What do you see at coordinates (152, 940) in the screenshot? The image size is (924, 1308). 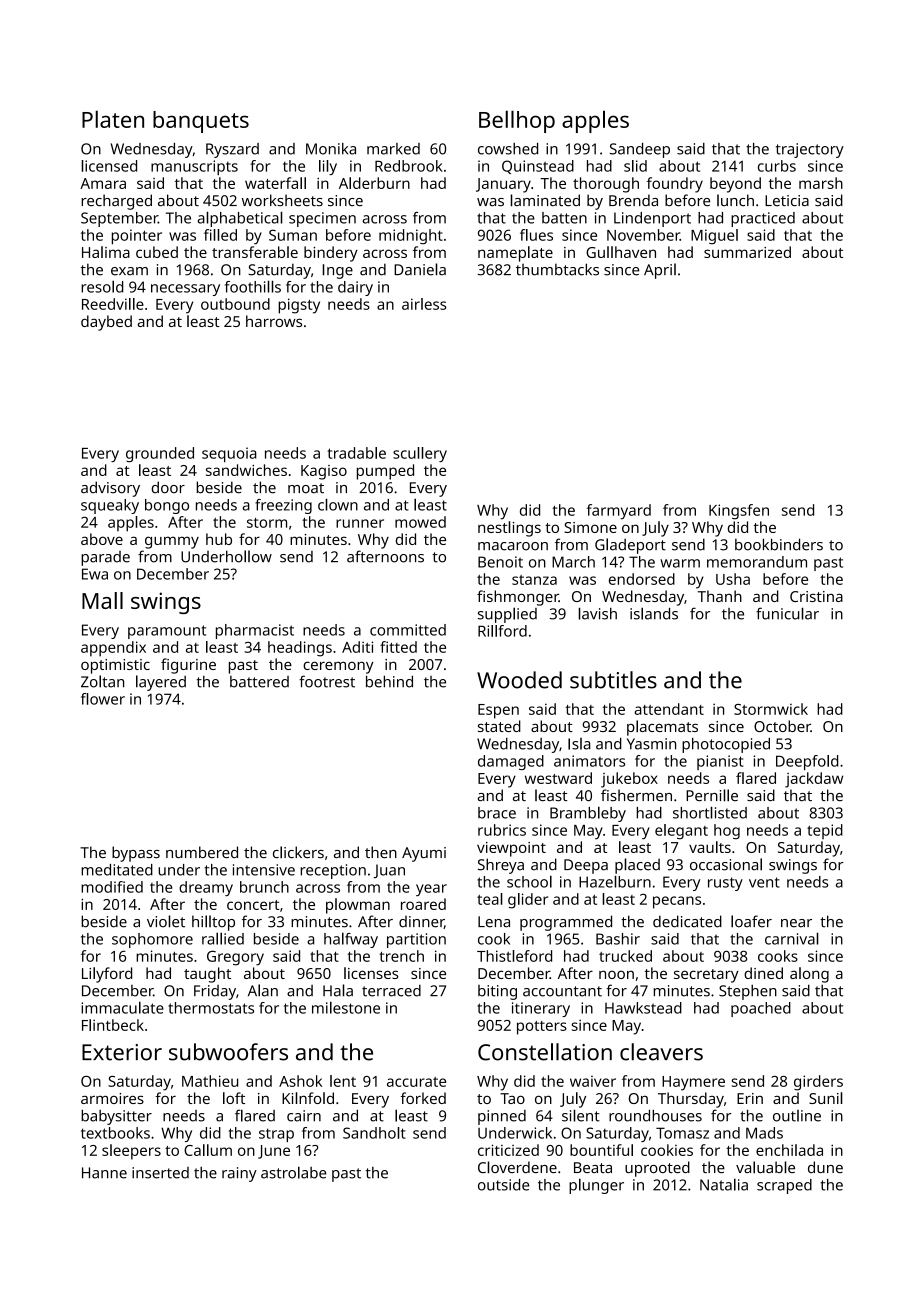 I see `sophomore` at bounding box center [152, 940].
